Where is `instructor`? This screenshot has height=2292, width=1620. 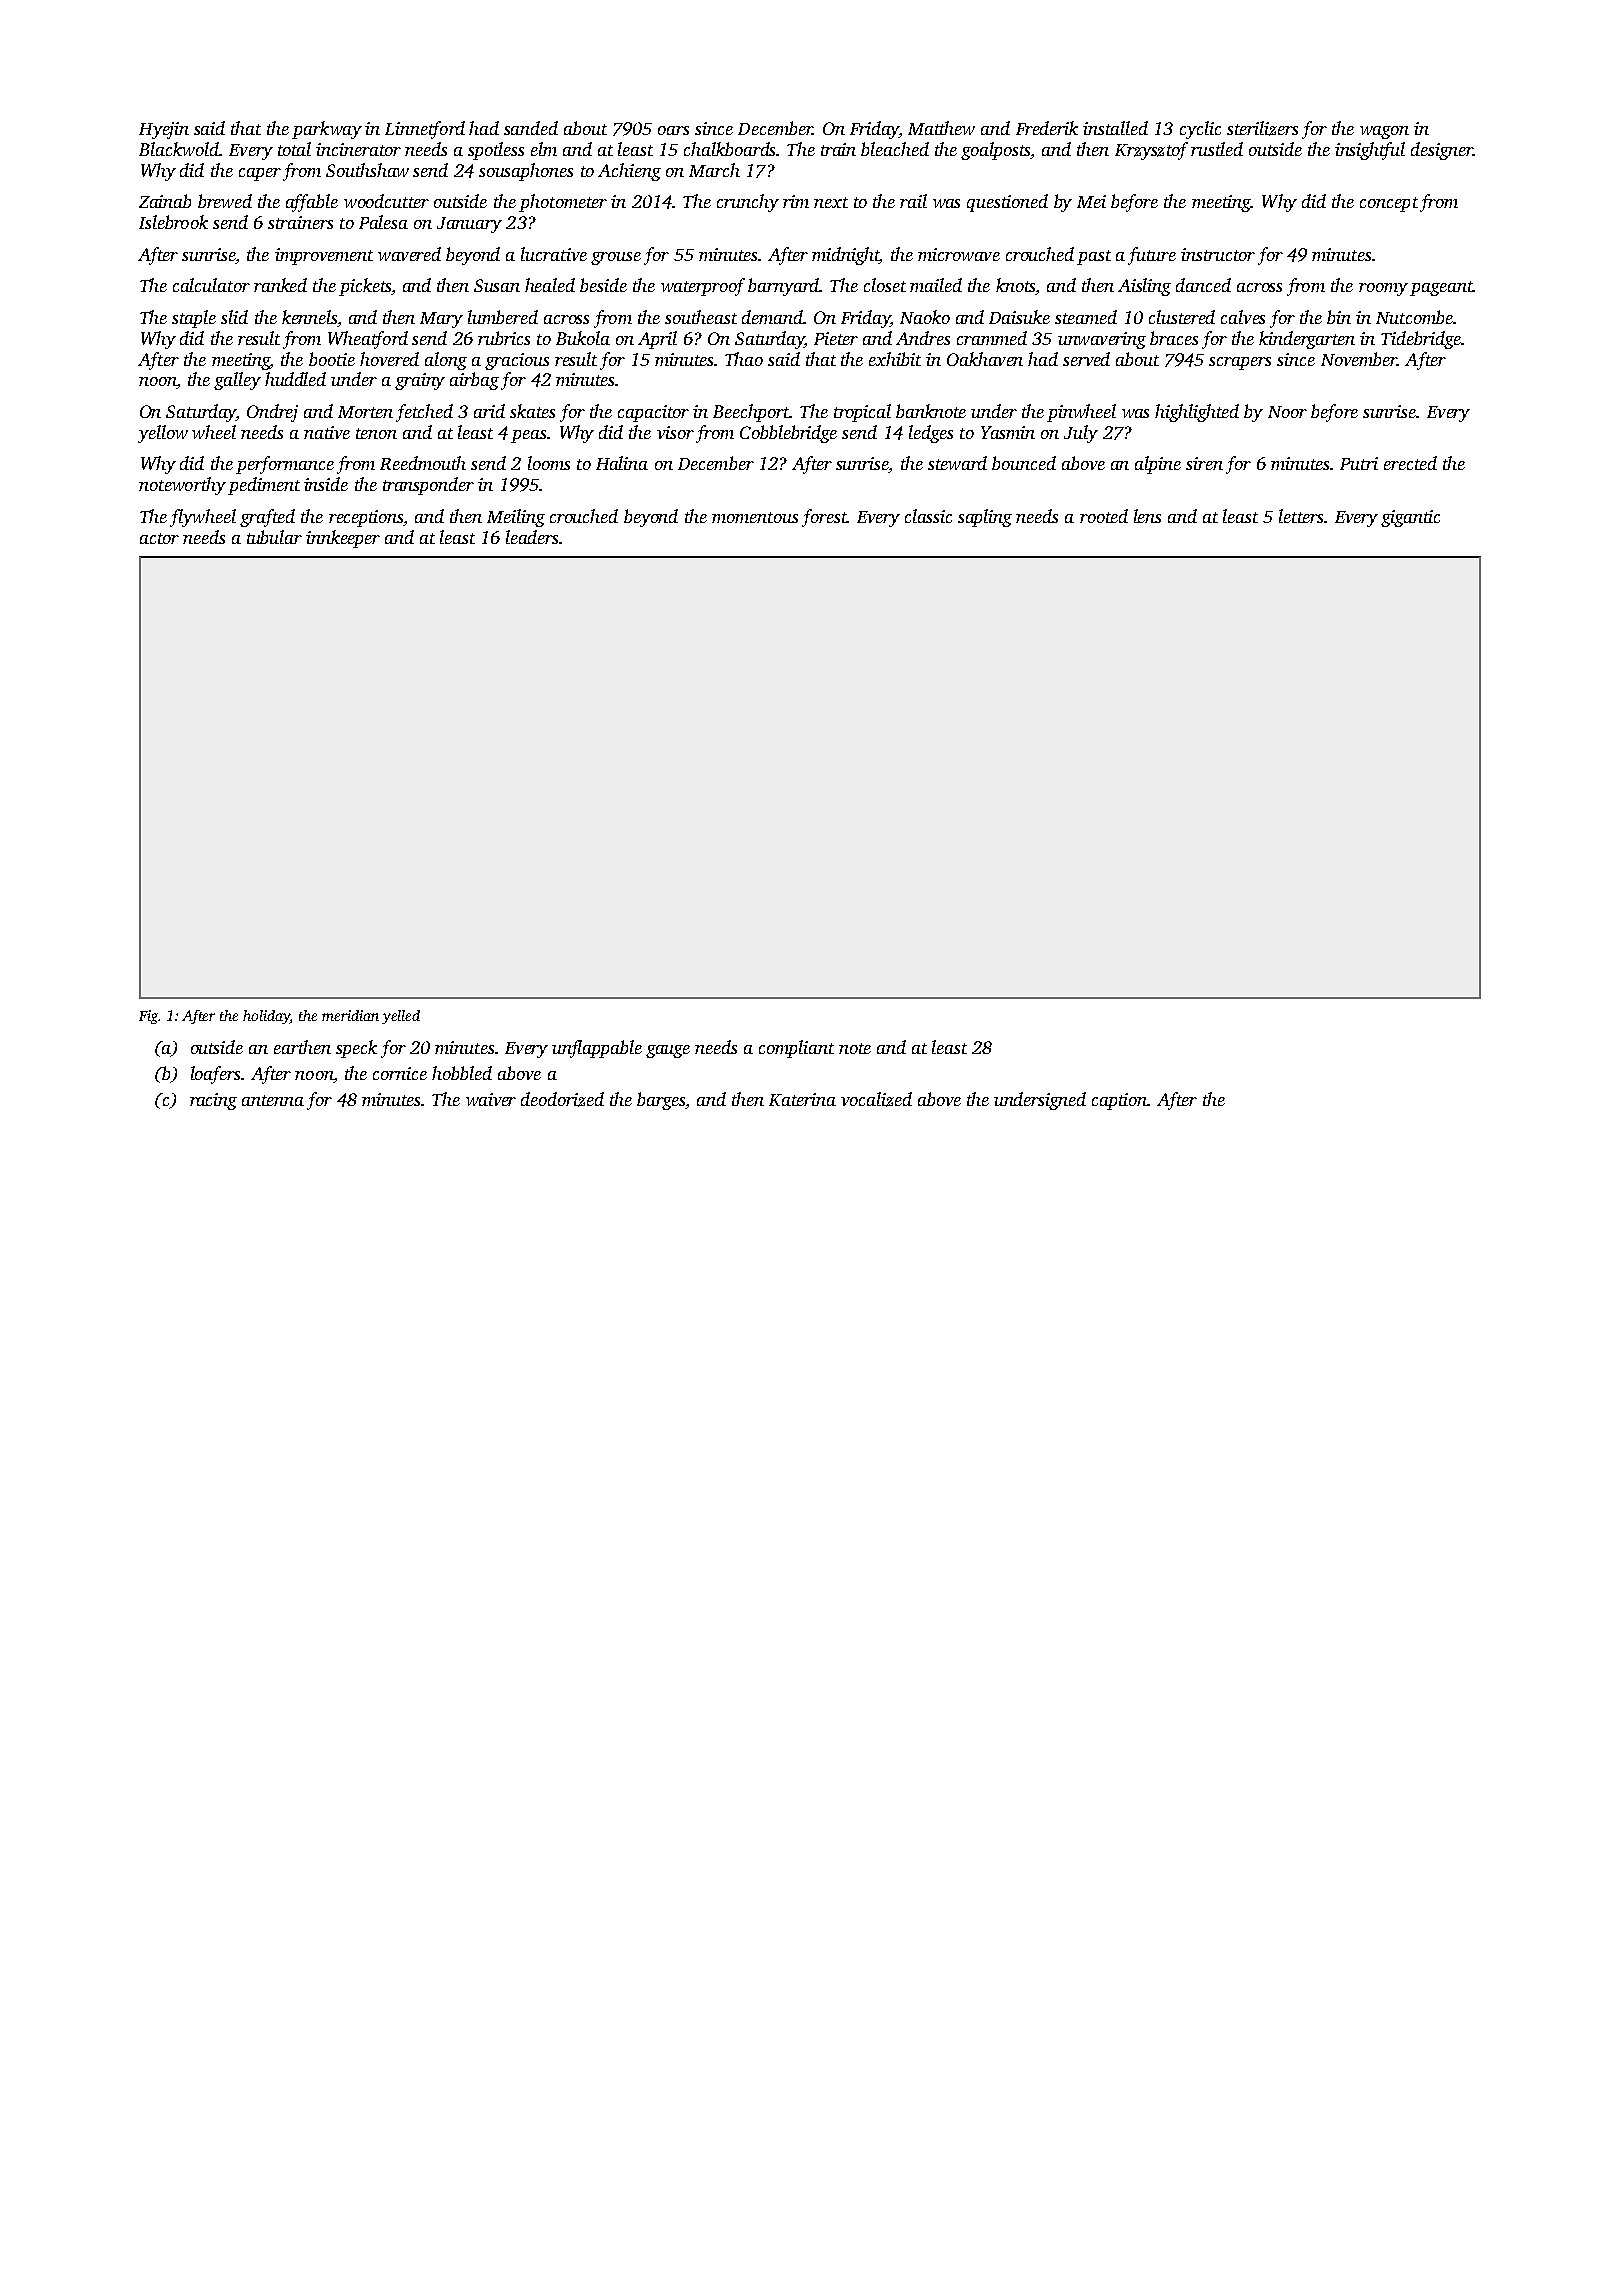
instructor is located at coordinates (1218, 254).
